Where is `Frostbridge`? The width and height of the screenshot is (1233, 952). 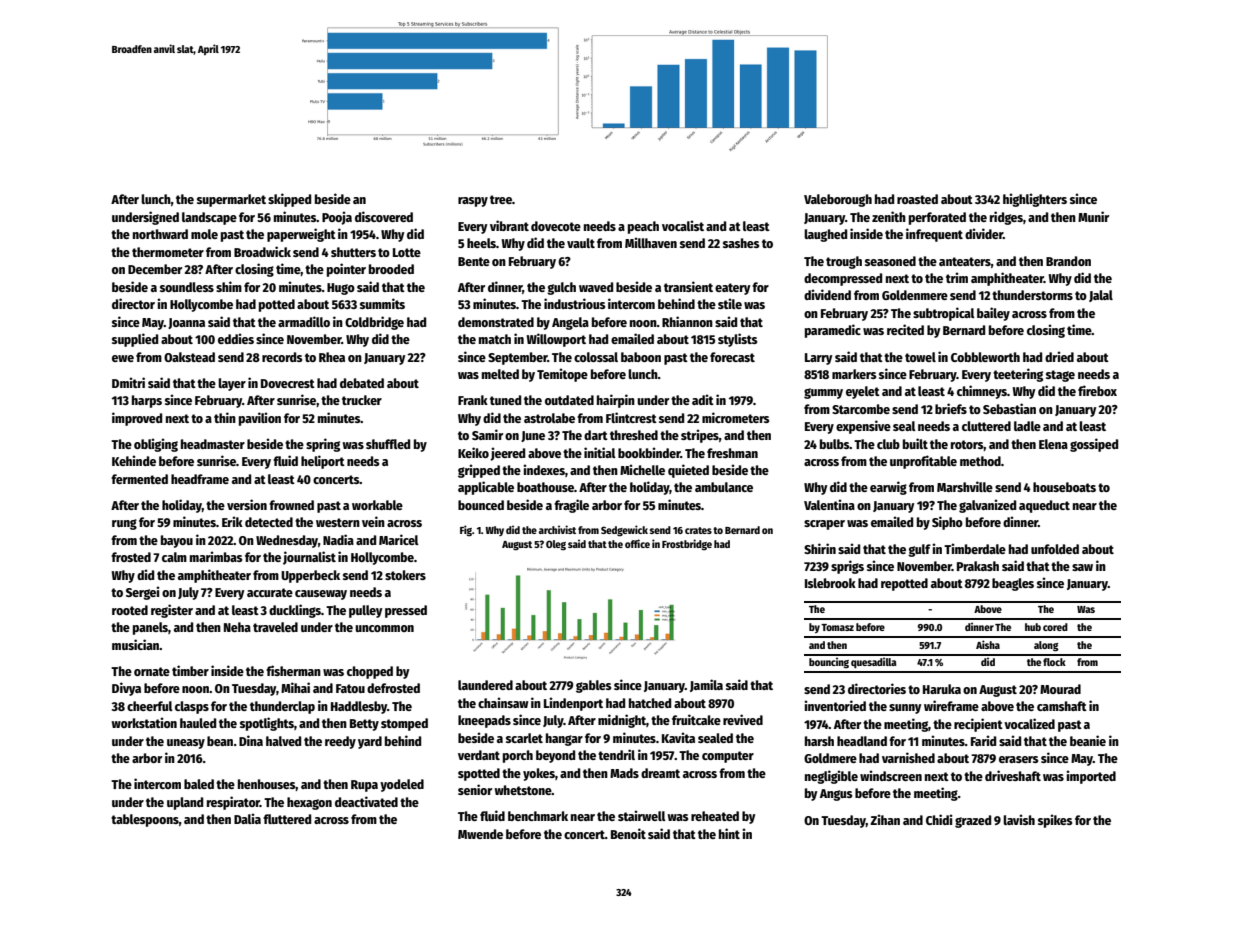
Frostbridge is located at coordinates (687, 545).
